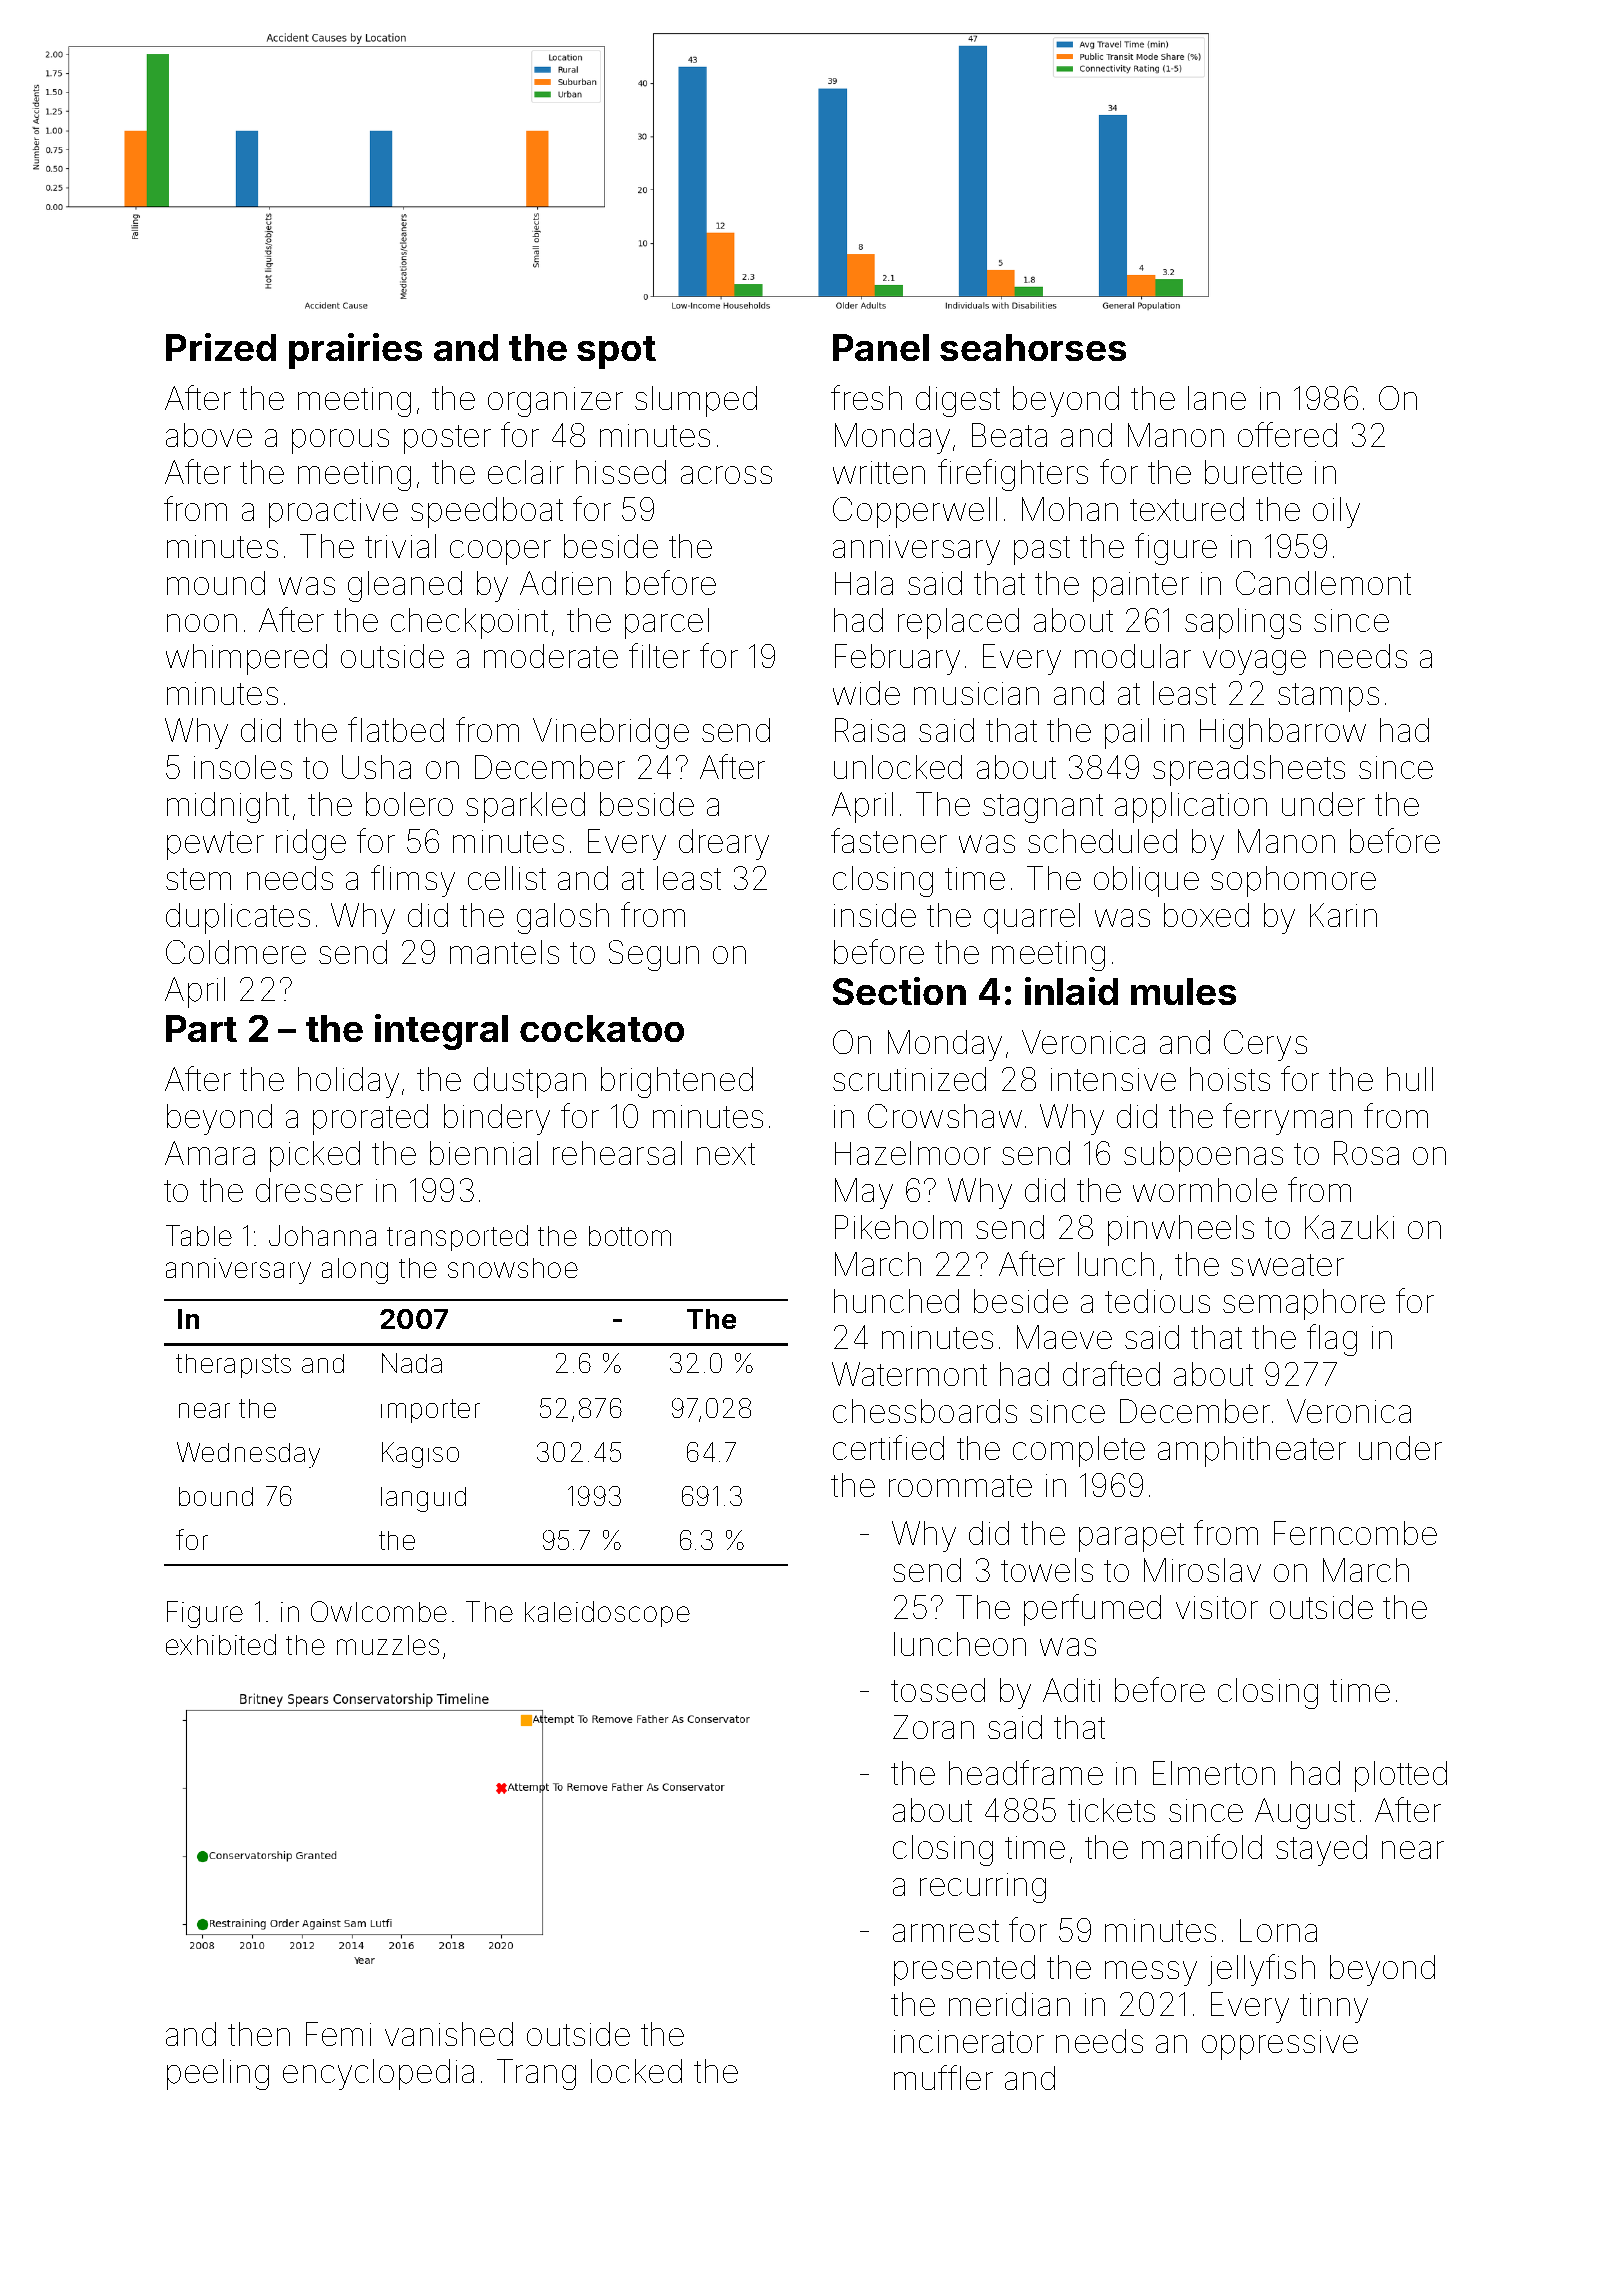 This screenshot has height=2292, width=1620. Describe the element at coordinates (946, 1931) in the screenshot. I see `armrest` at that location.
